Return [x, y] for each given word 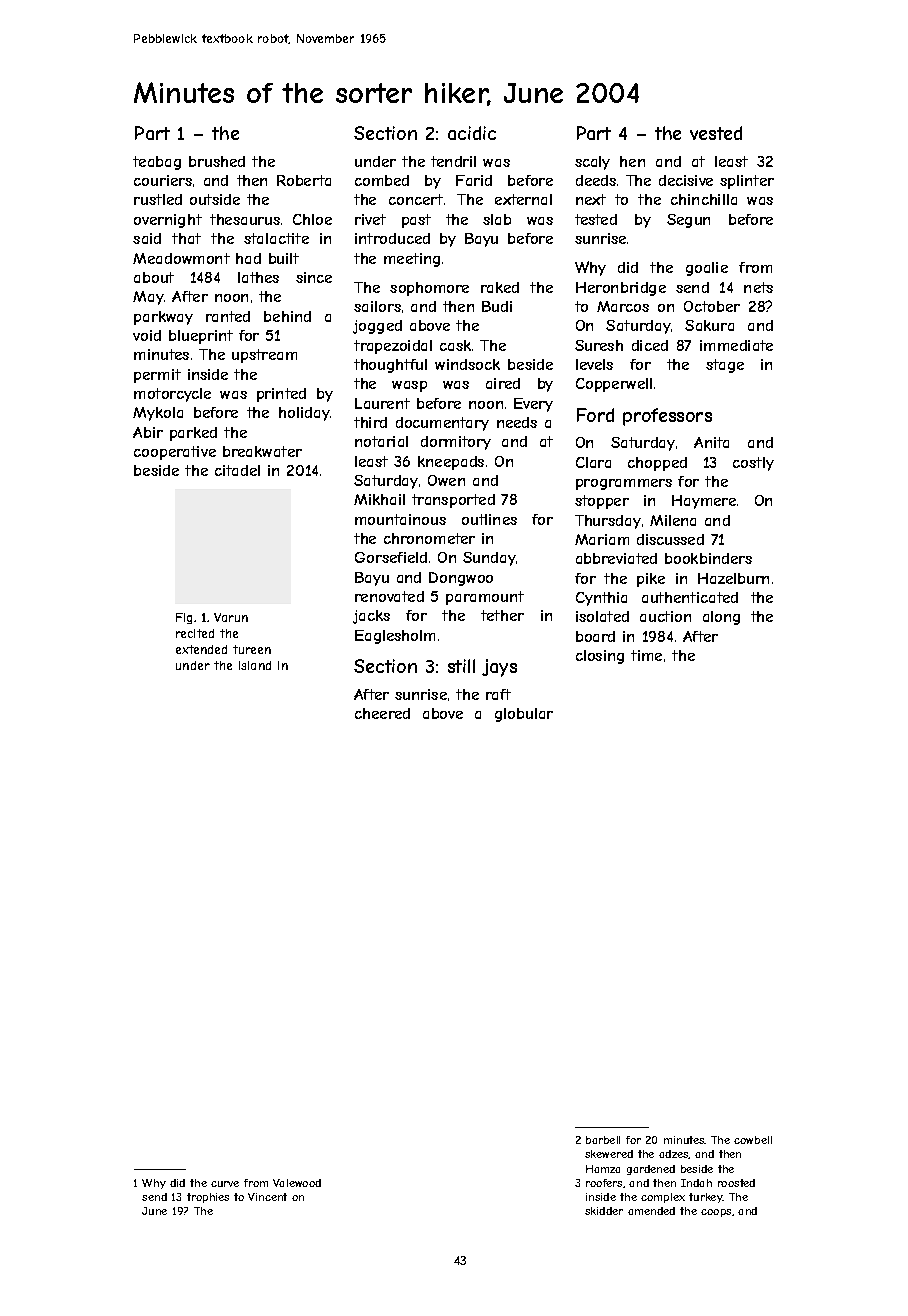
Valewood [297, 1183]
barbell [603, 1140]
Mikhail [379, 499]
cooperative [175, 453]
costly [753, 464]
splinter [747, 182]
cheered [382, 713]
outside [215, 199]
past [416, 221]
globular [524, 715]
